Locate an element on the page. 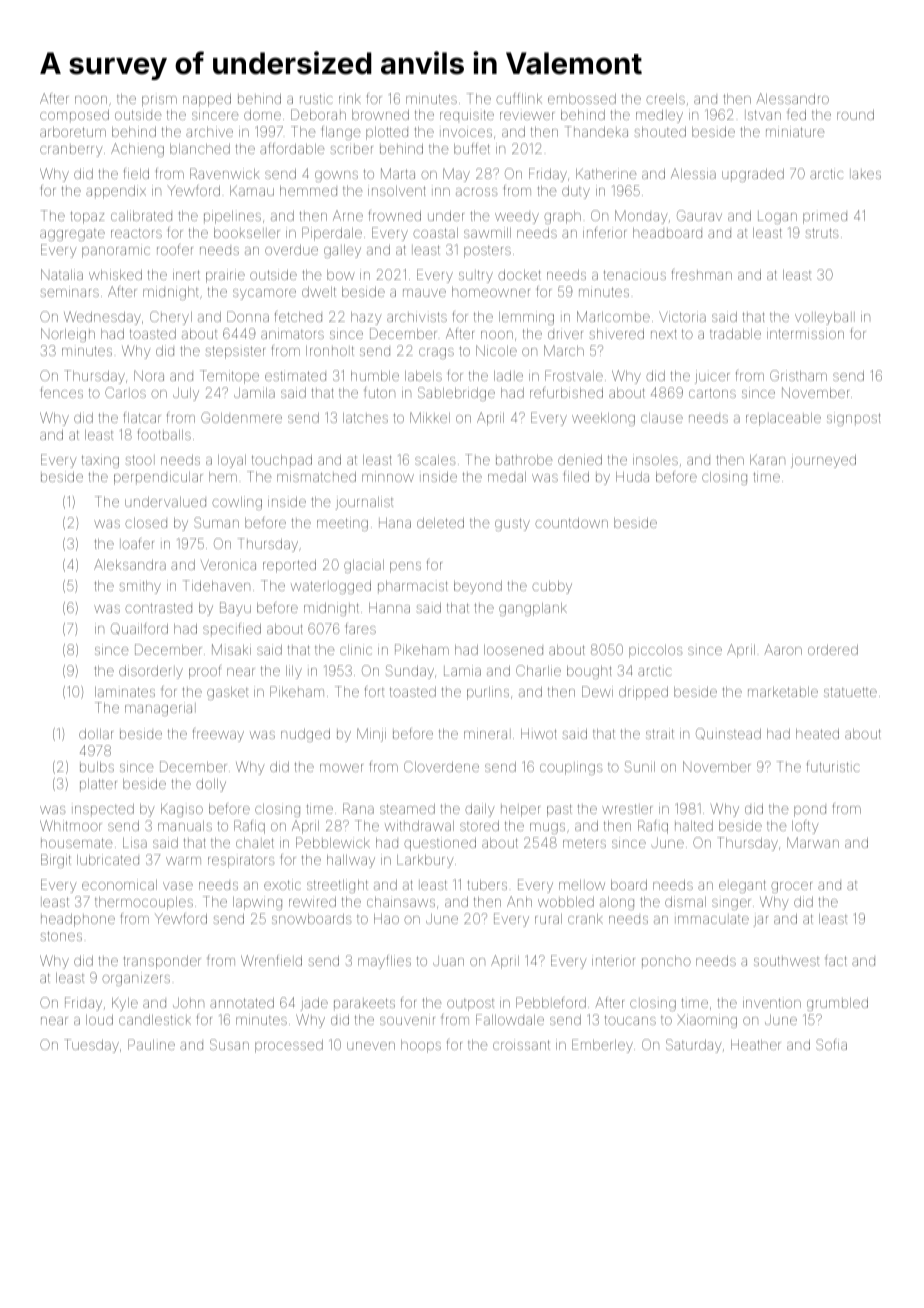  Huda is located at coordinates (632, 476).
